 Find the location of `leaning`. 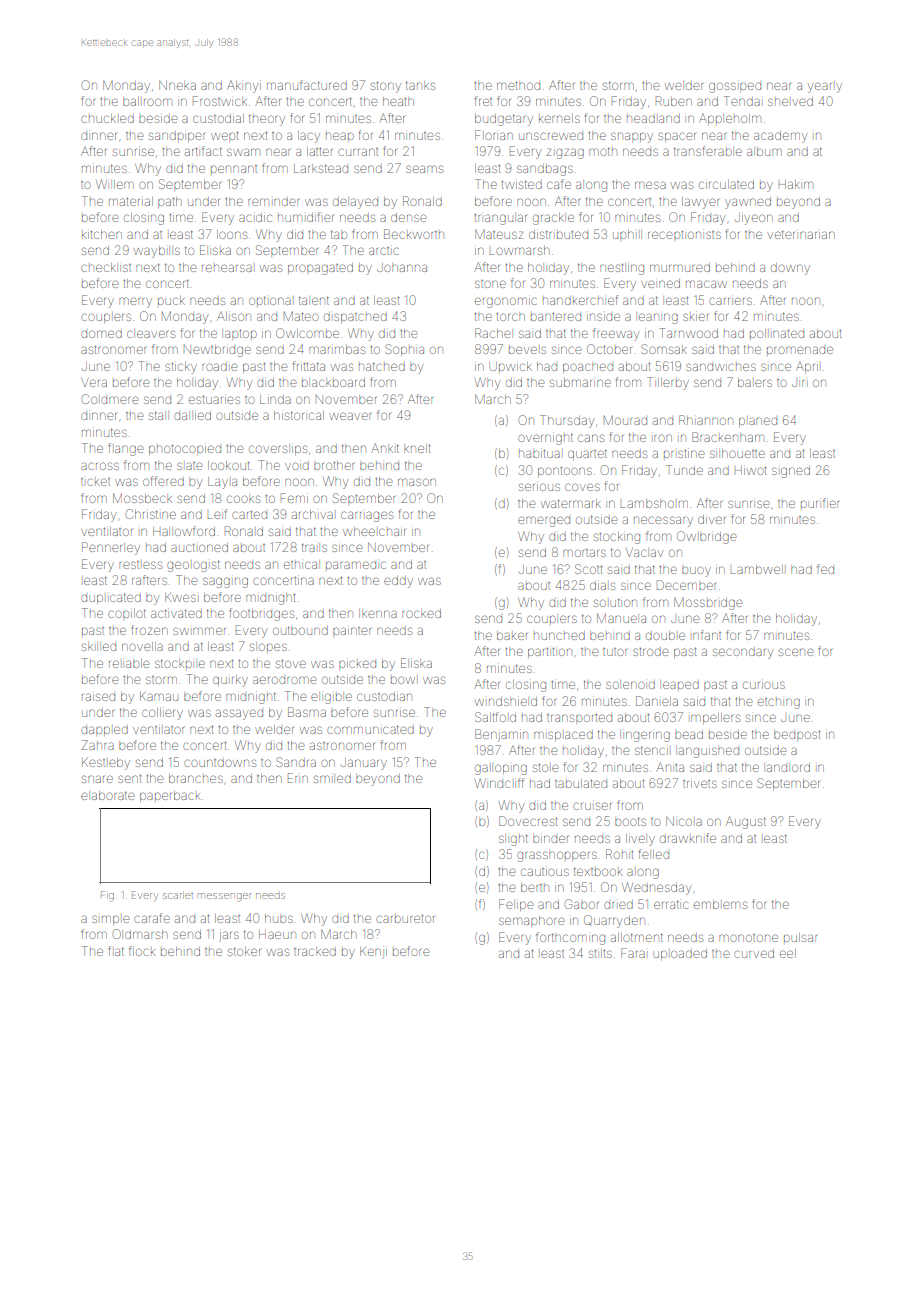

leaning is located at coordinates (658, 318).
